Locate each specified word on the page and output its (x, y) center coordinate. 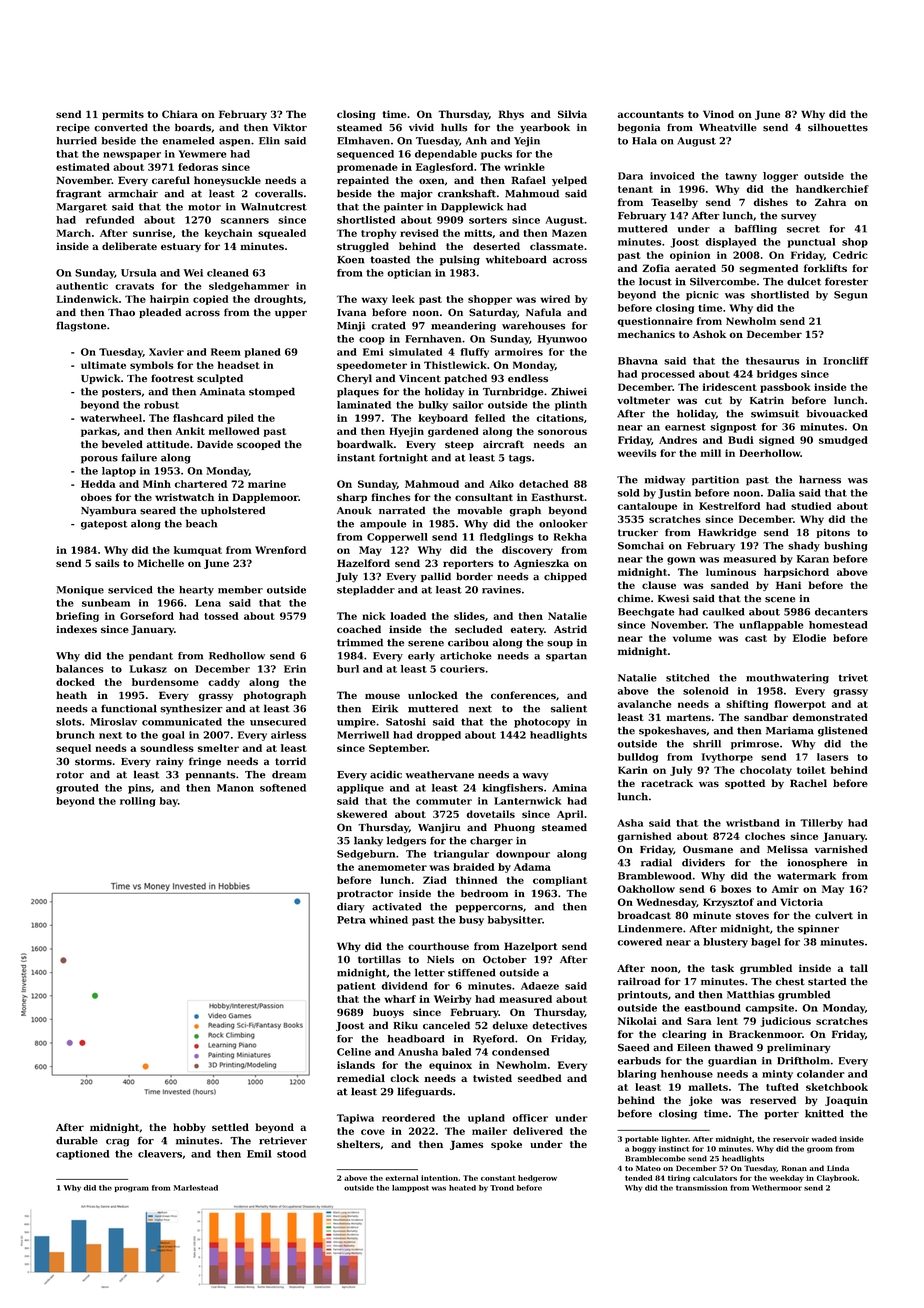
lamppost (410, 1188)
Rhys (511, 115)
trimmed (360, 642)
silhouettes (838, 127)
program (132, 1189)
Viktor (290, 127)
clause (659, 585)
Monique (80, 591)
